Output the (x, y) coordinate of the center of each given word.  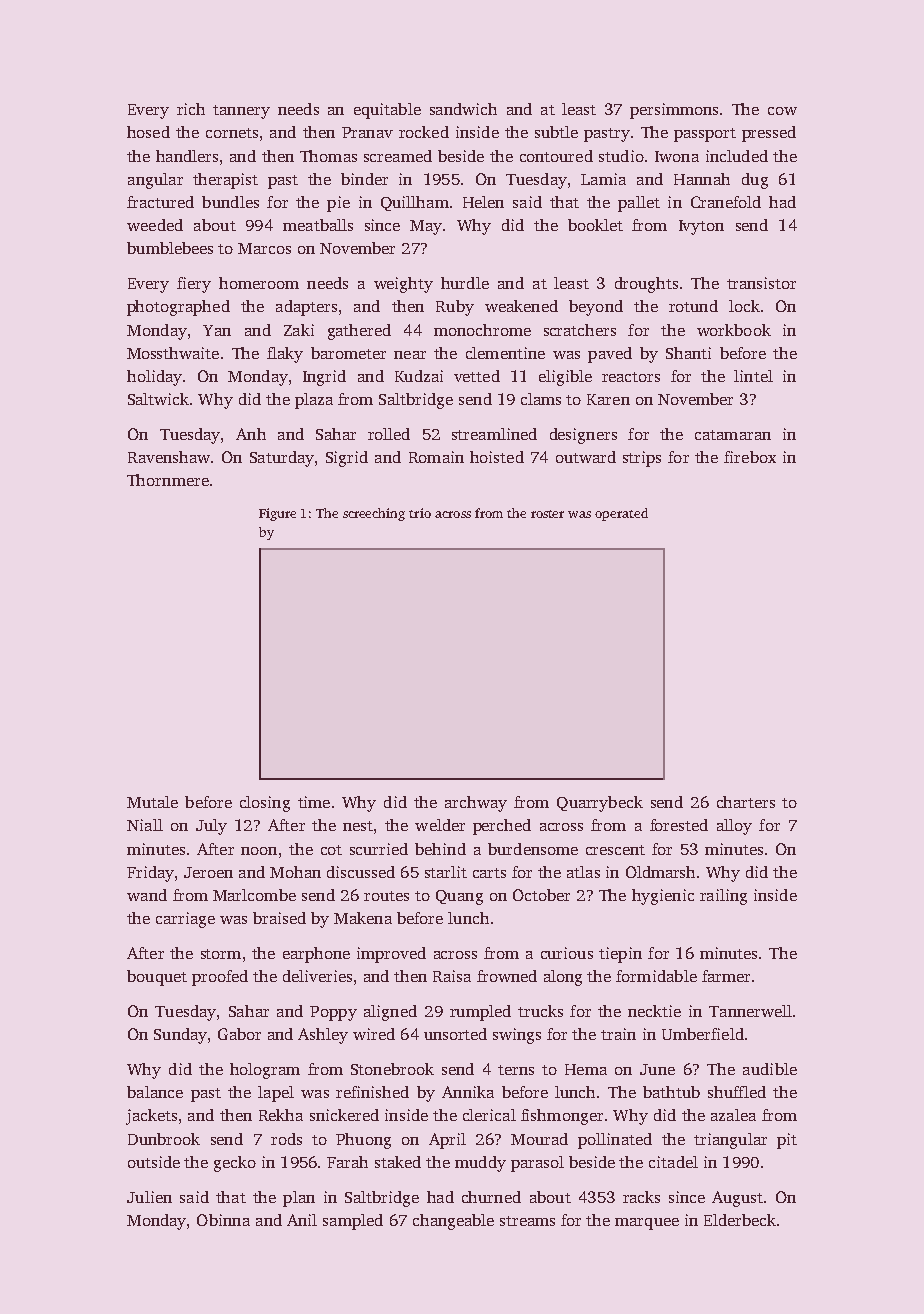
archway (476, 804)
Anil (302, 1220)
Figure (277, 514)
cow (782, 111)
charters (746, 802)
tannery (241, 112)
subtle (556, 132)
